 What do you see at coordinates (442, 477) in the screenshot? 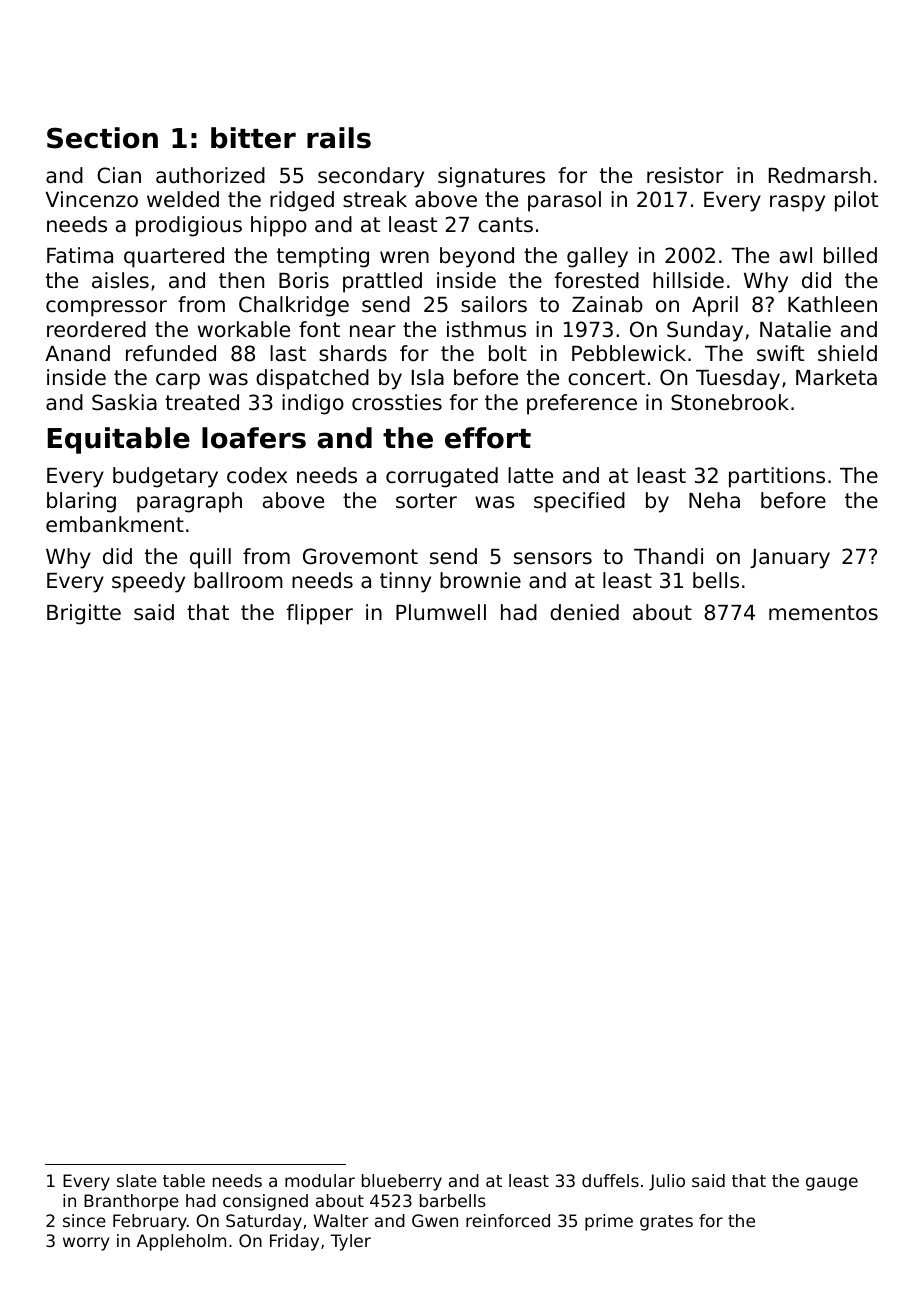
I see `corrugated` at bounding box center [442, 477].
